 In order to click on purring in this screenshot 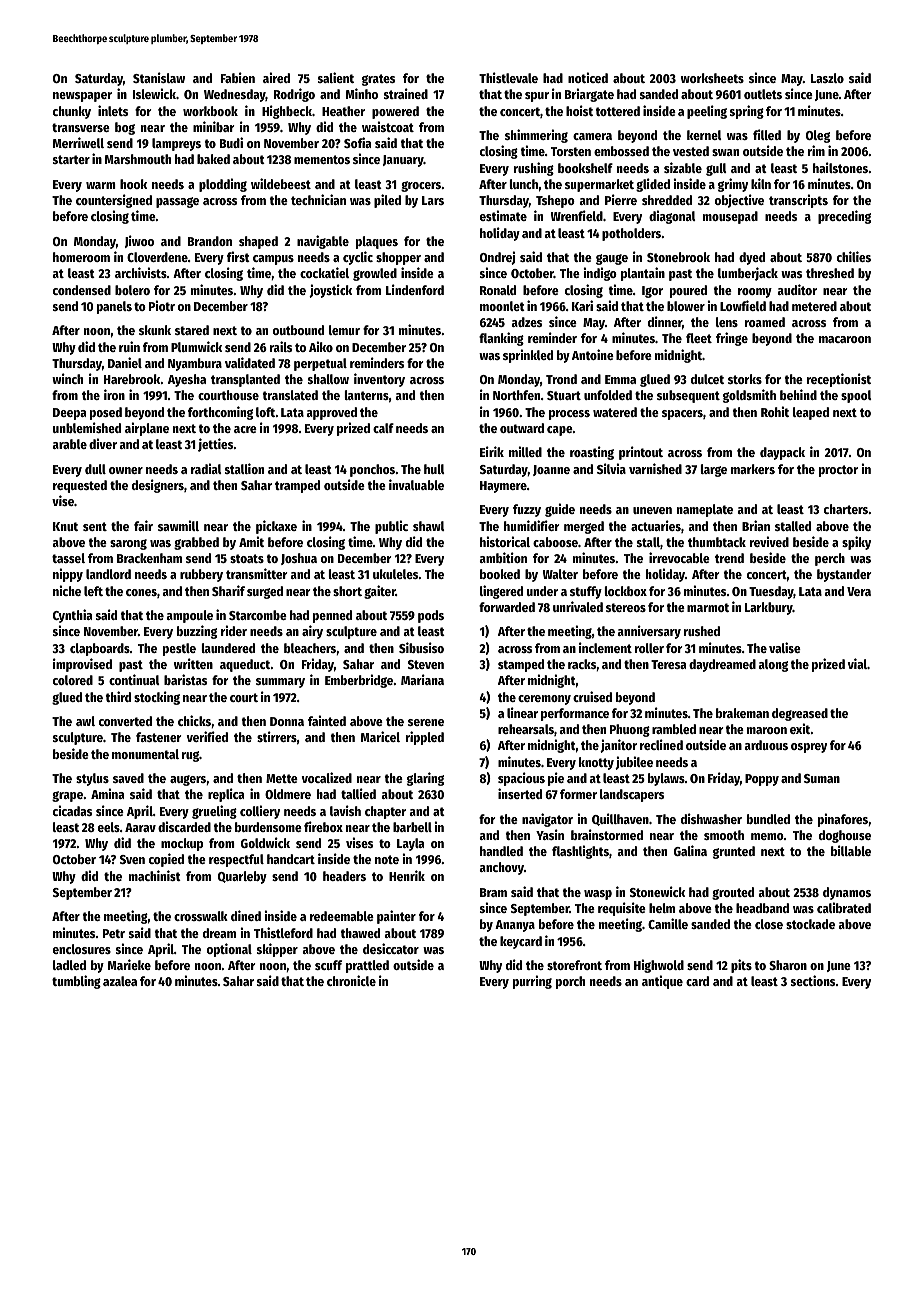, I will do `click(532, 982)`.
